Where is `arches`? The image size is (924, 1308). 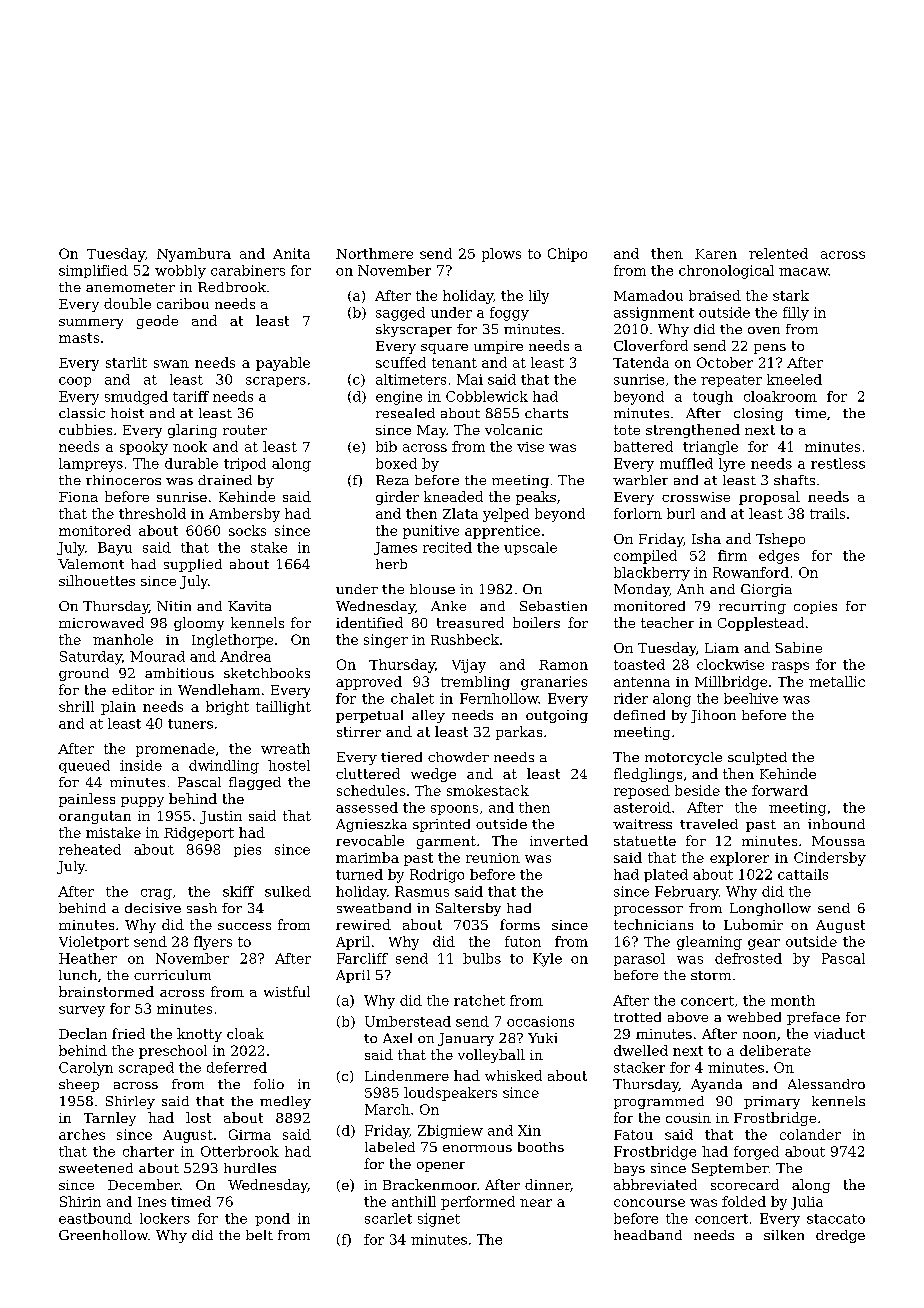 arches is located at coordinates (82, 1134).
